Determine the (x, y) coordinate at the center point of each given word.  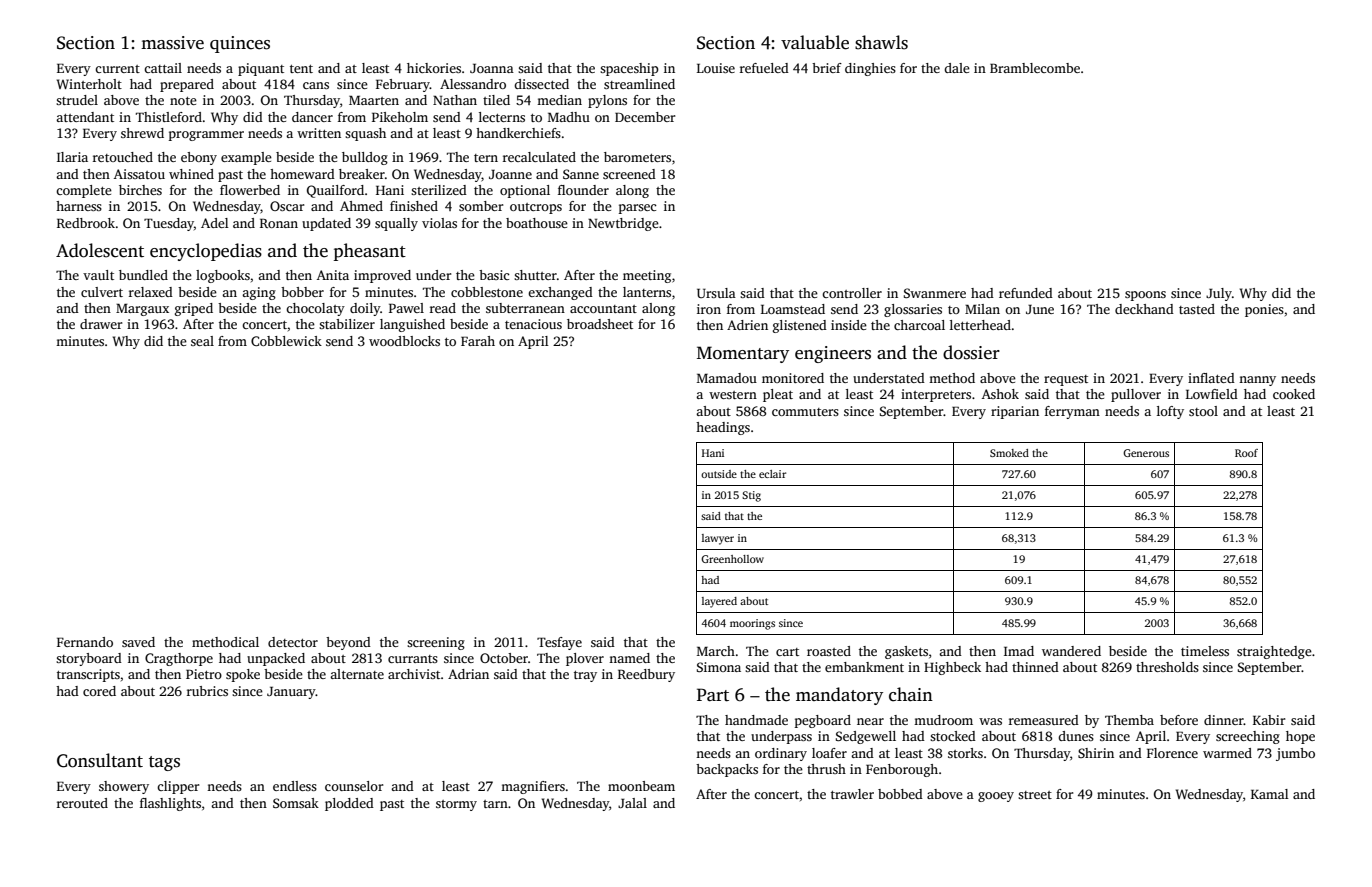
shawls (881, 42)
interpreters (936, 395)
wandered (1071, 651)
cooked (1294, 394)
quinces (240, 44)
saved (138, 642)
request (1066, 380)
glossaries (913, 310)
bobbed (900, 794)
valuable (815, 42)
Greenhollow (732, 559)
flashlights (170, 804)
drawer (101, 324)
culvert (102, 292)
